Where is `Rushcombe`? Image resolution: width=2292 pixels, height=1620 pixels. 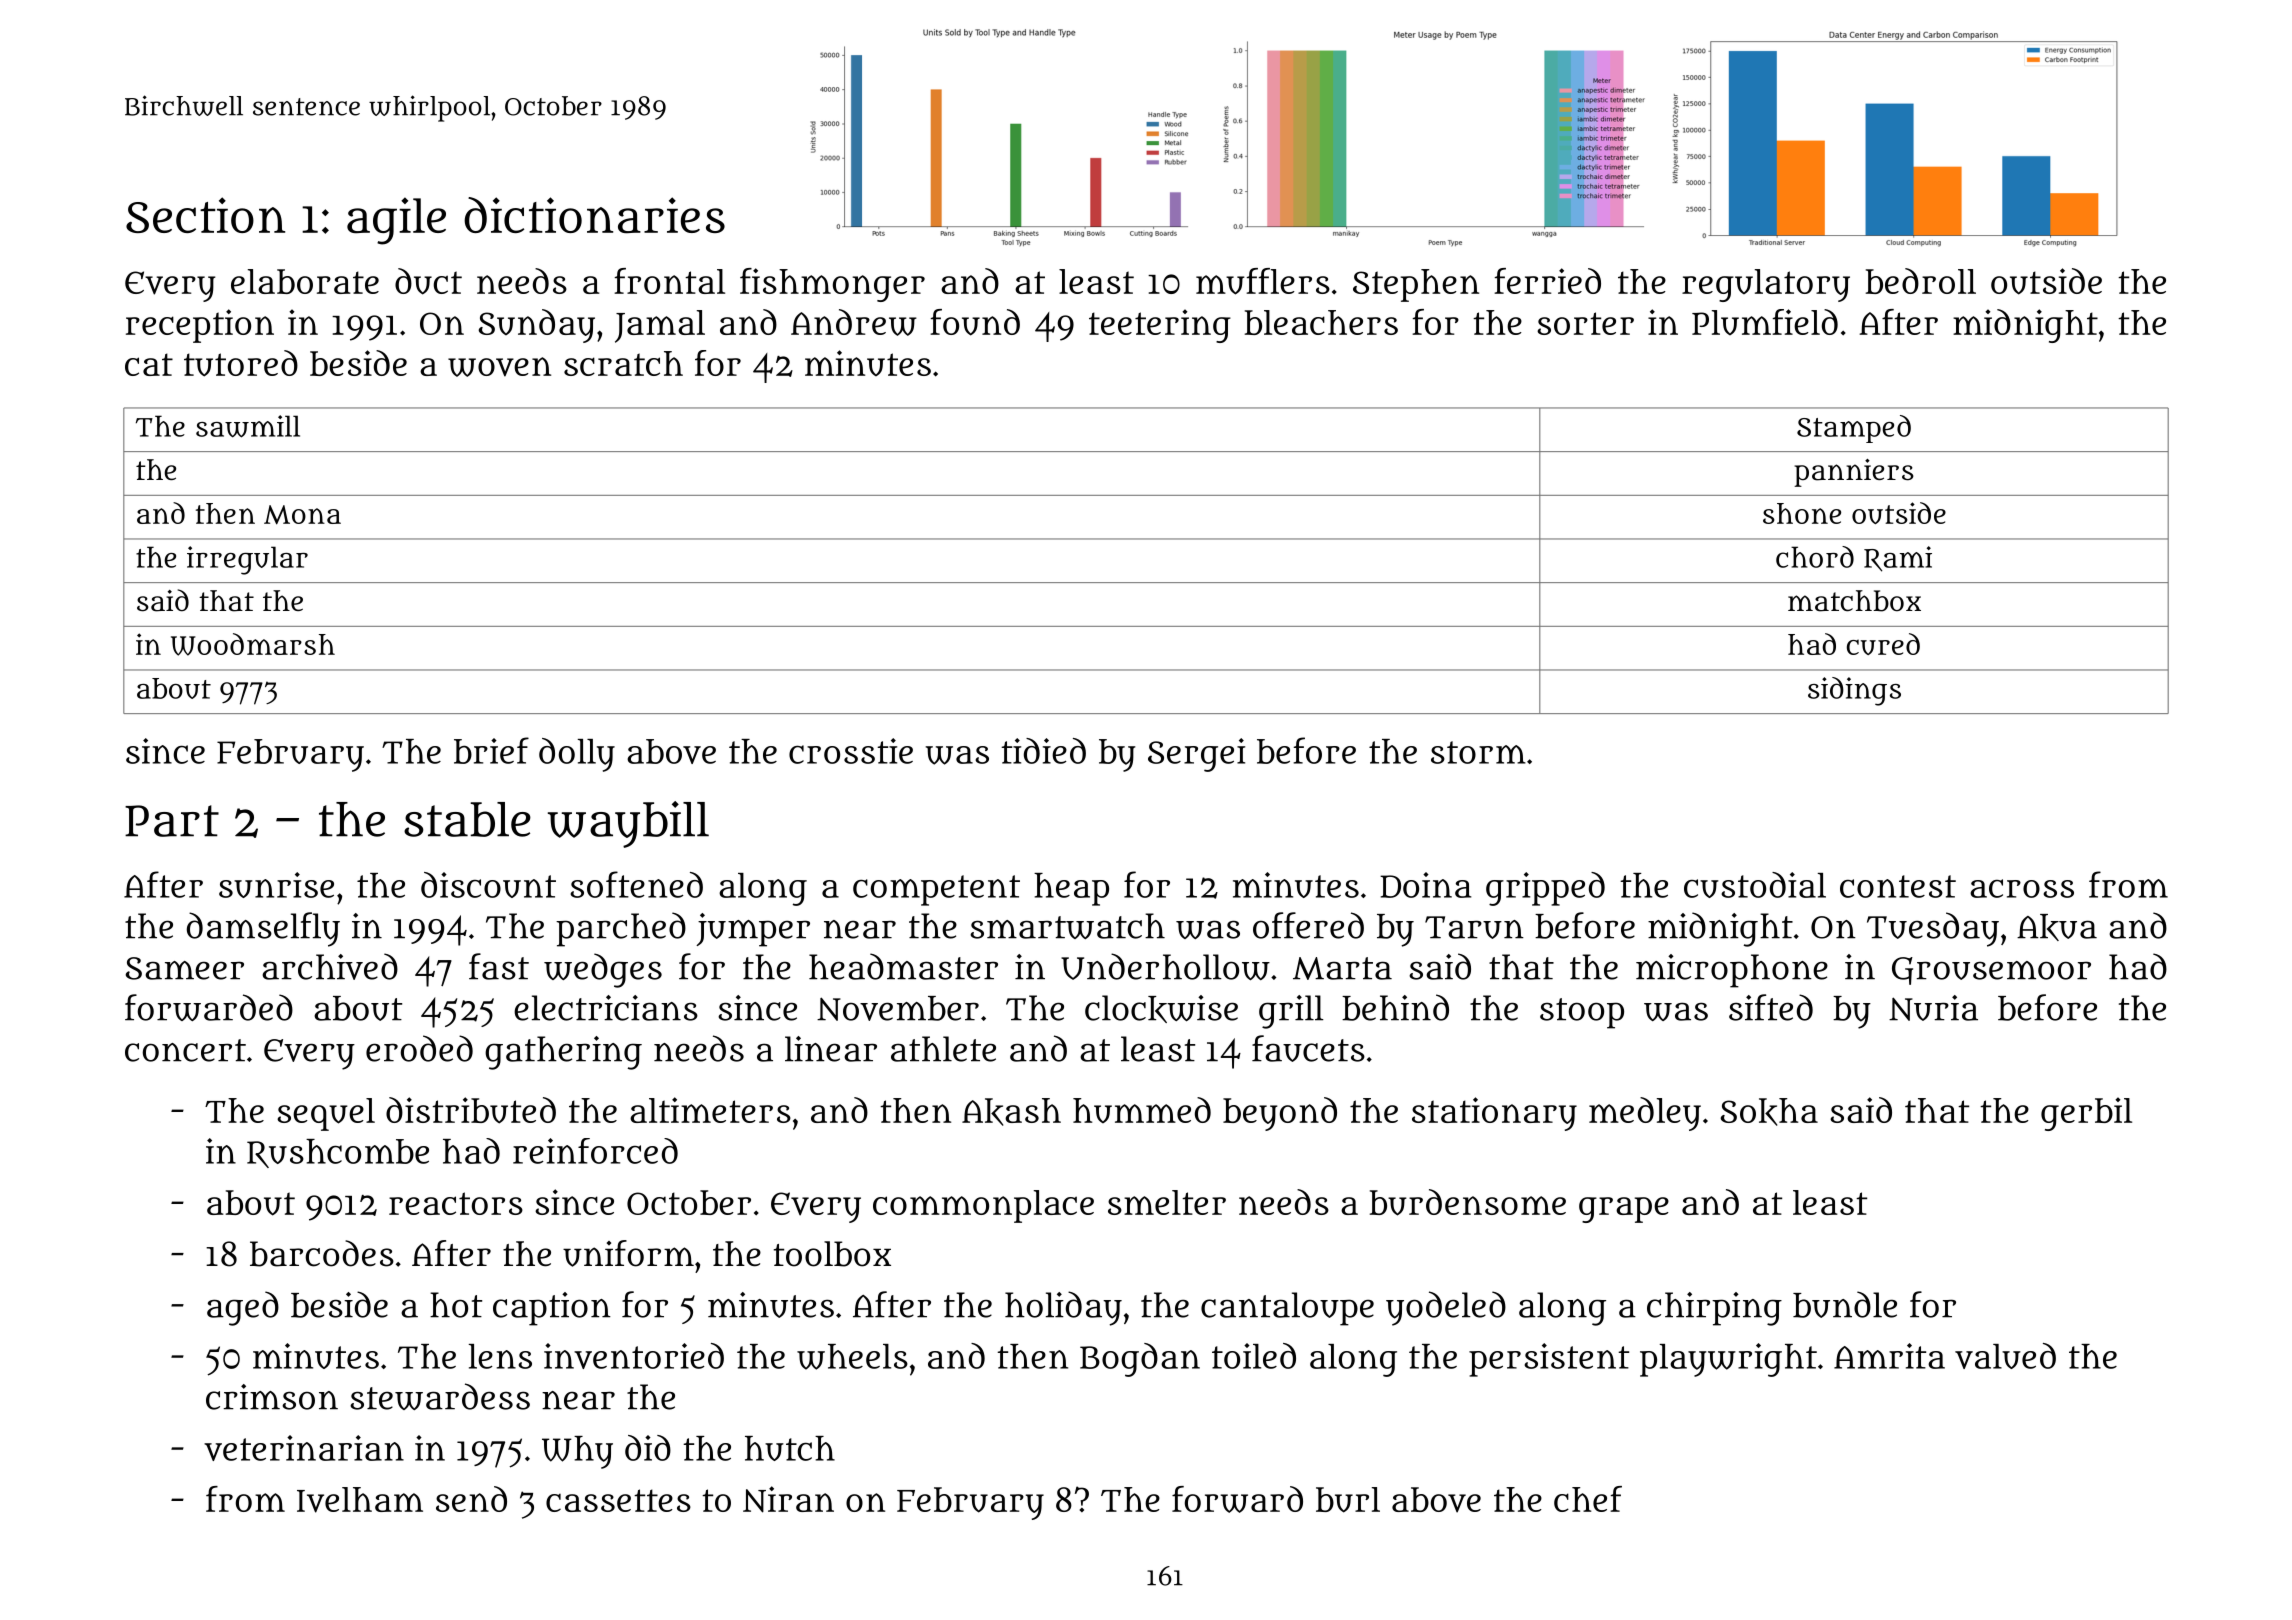
Rushcombe is located at coordinates (338, 1153).
